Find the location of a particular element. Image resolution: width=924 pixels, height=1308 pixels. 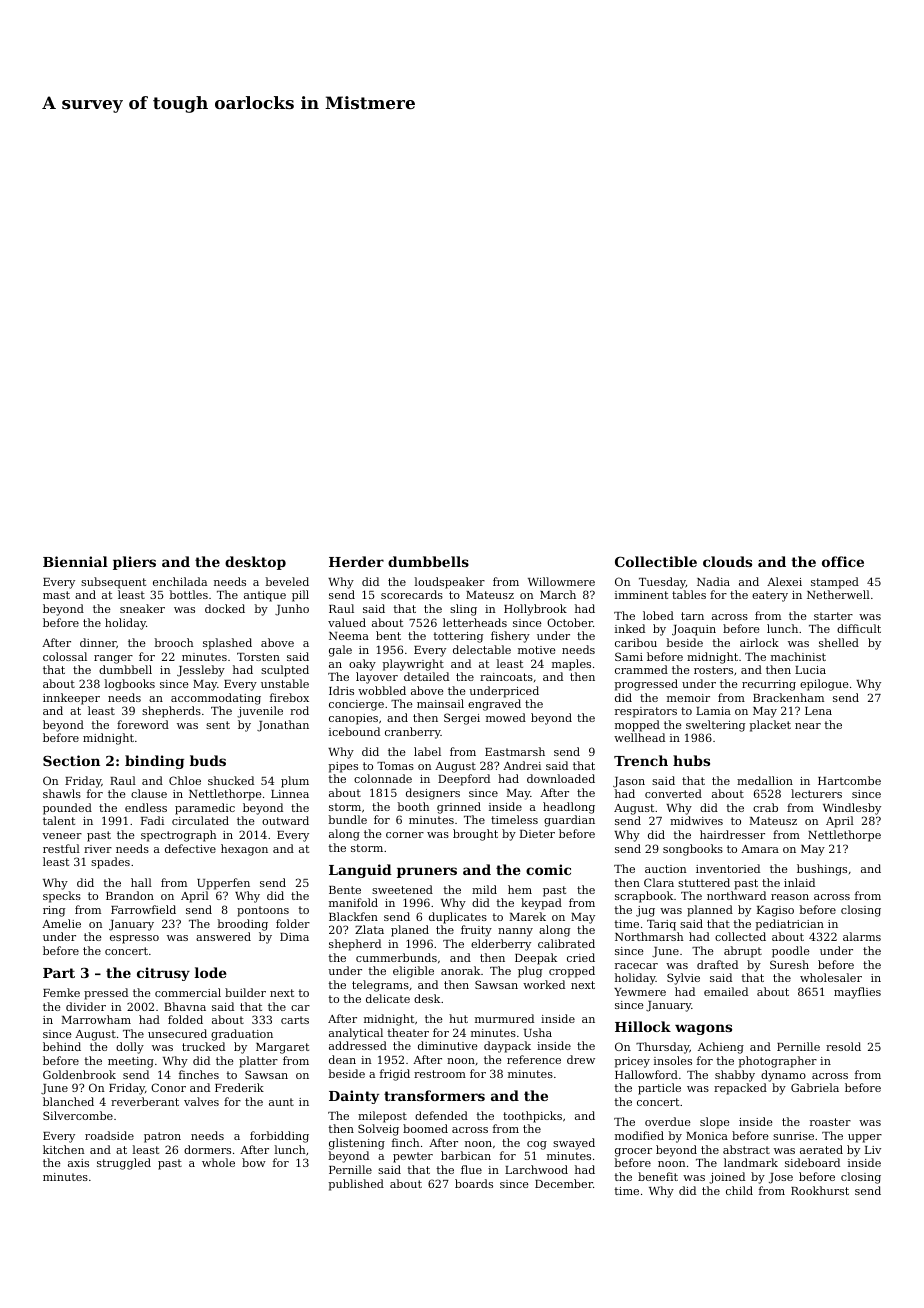

lode is located at coordinates (211, 972).
